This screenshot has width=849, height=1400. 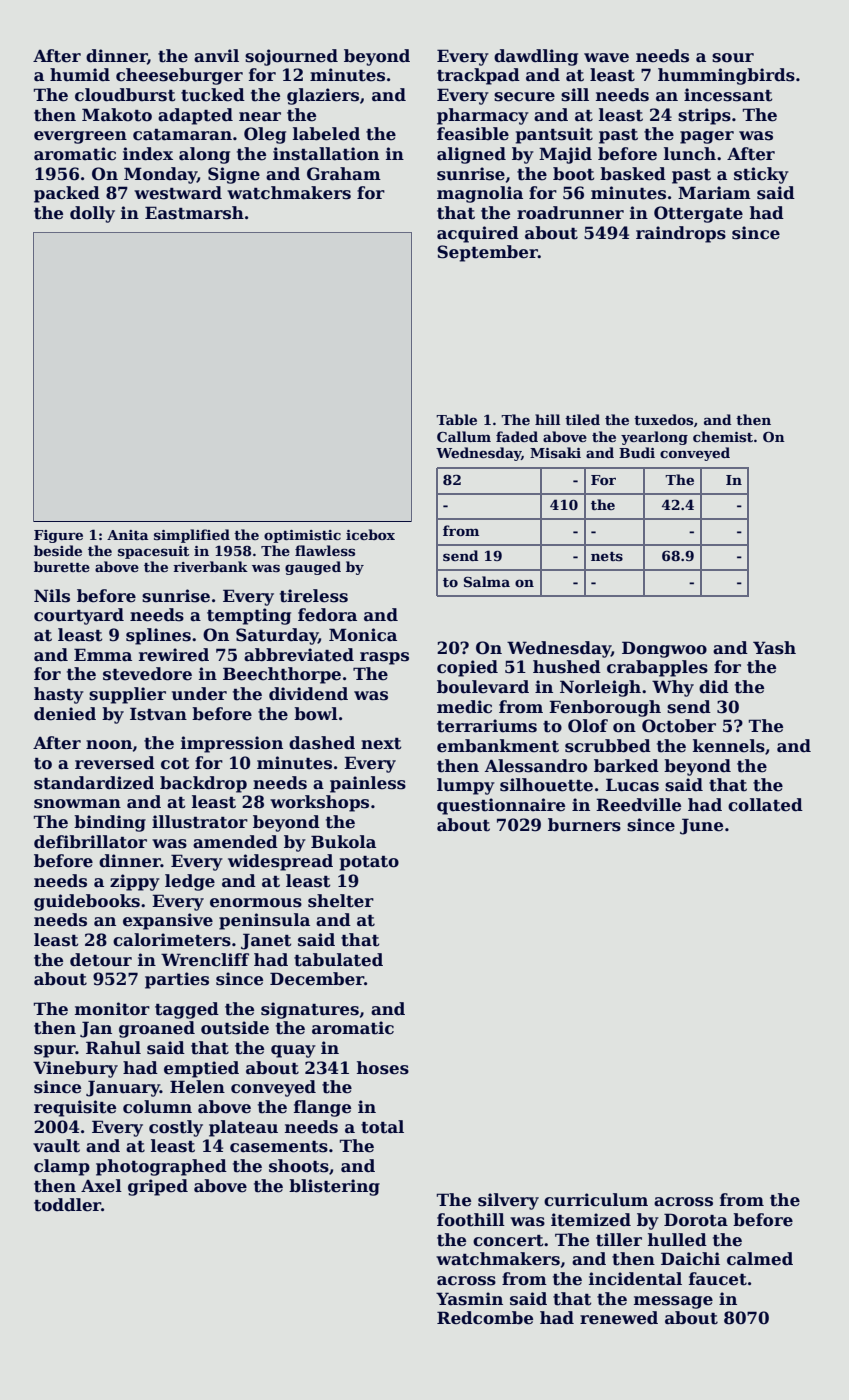 What do you see at coordinates (67, 1205) in the screenshot?
I see `toddler` at bounding box center [67, 1205].
